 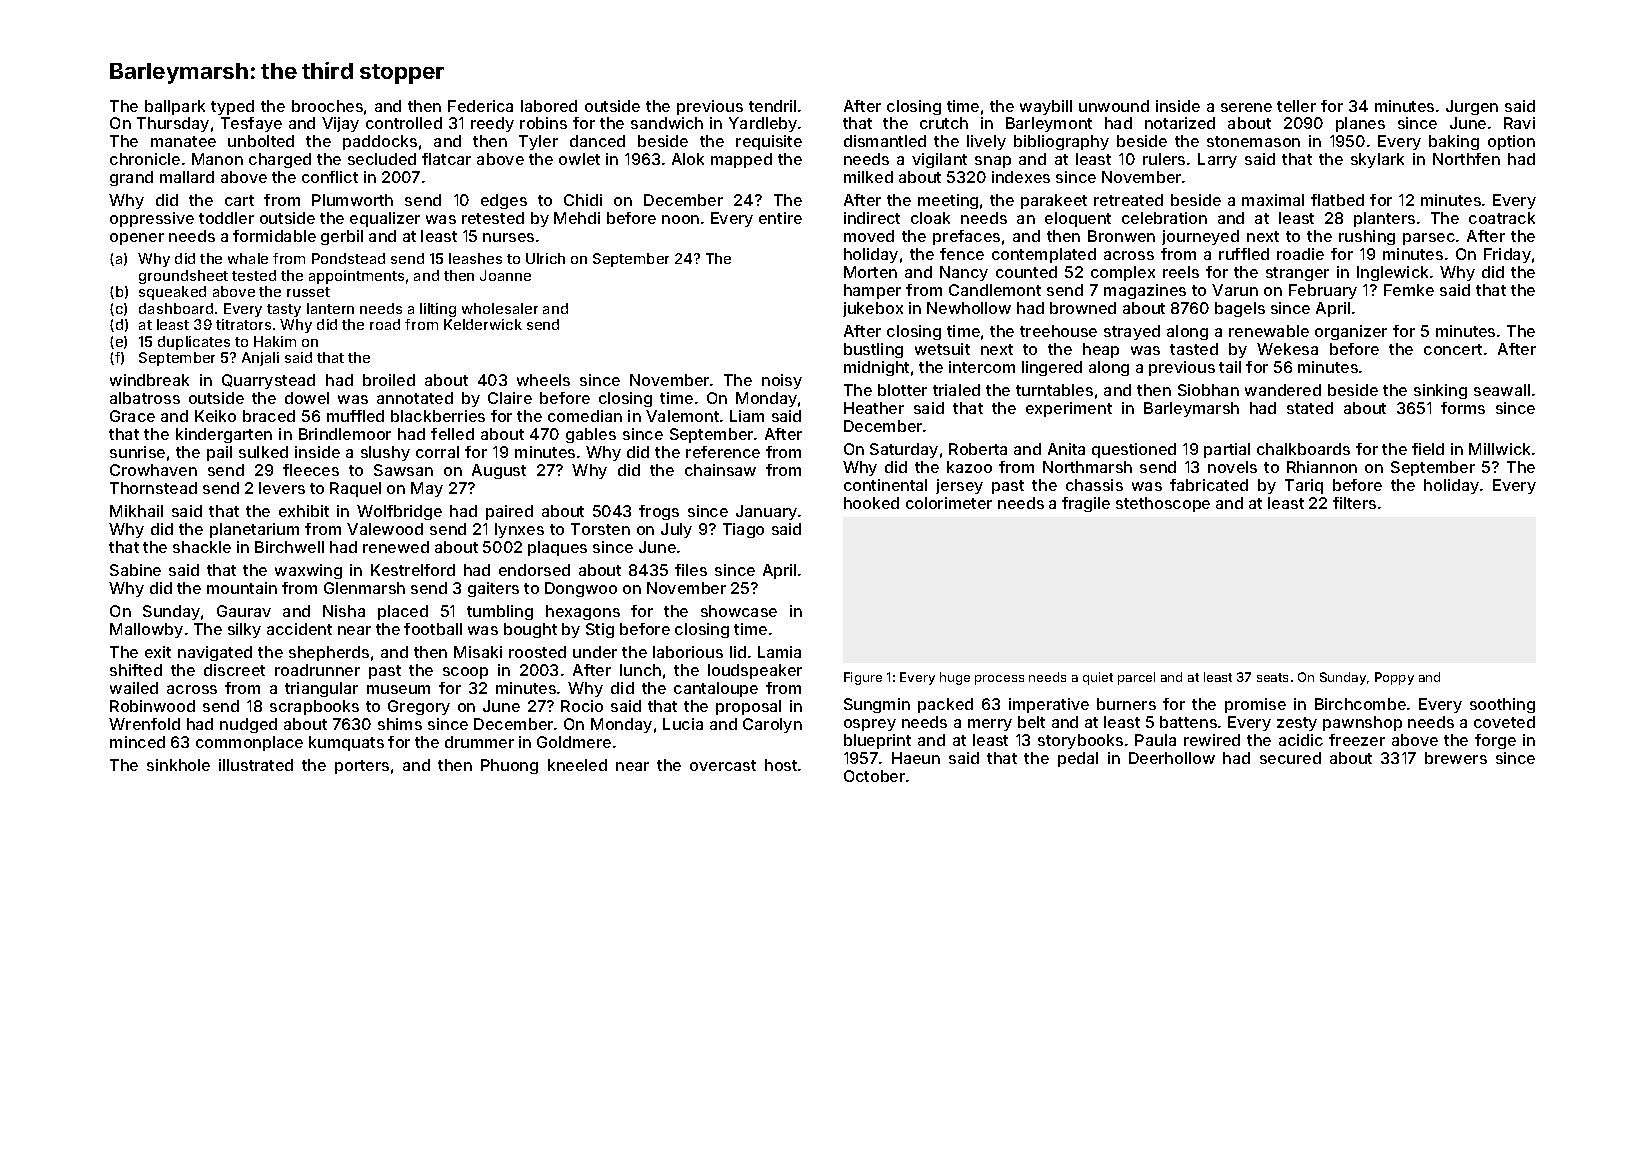 I want to click on ballpark, so click(x=175, y=107).
